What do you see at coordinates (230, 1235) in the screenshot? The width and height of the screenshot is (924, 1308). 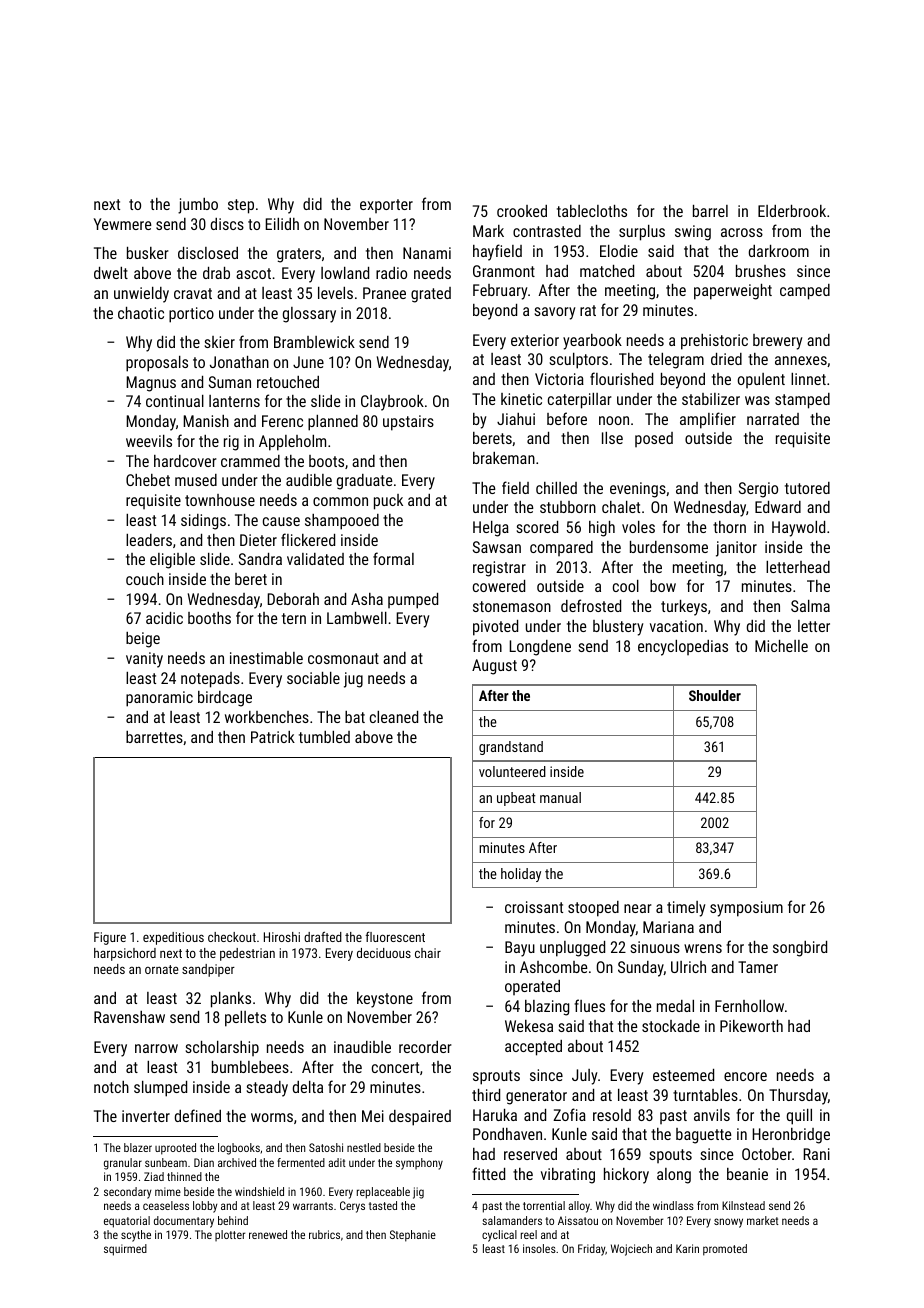 I see `plotter` at bounding box center [230, 1235].
